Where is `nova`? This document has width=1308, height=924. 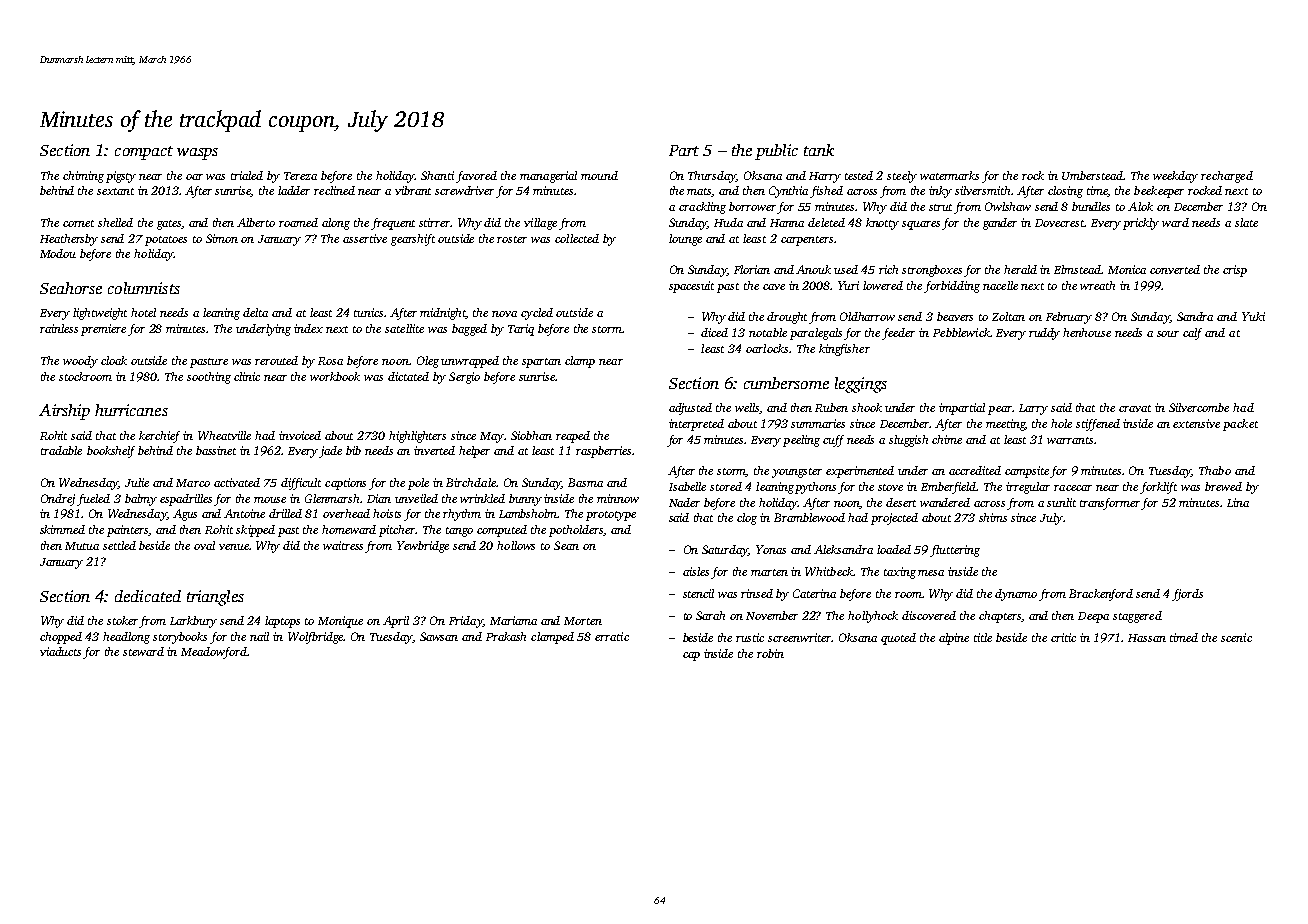
nova is located at coordinates (504, 314).
